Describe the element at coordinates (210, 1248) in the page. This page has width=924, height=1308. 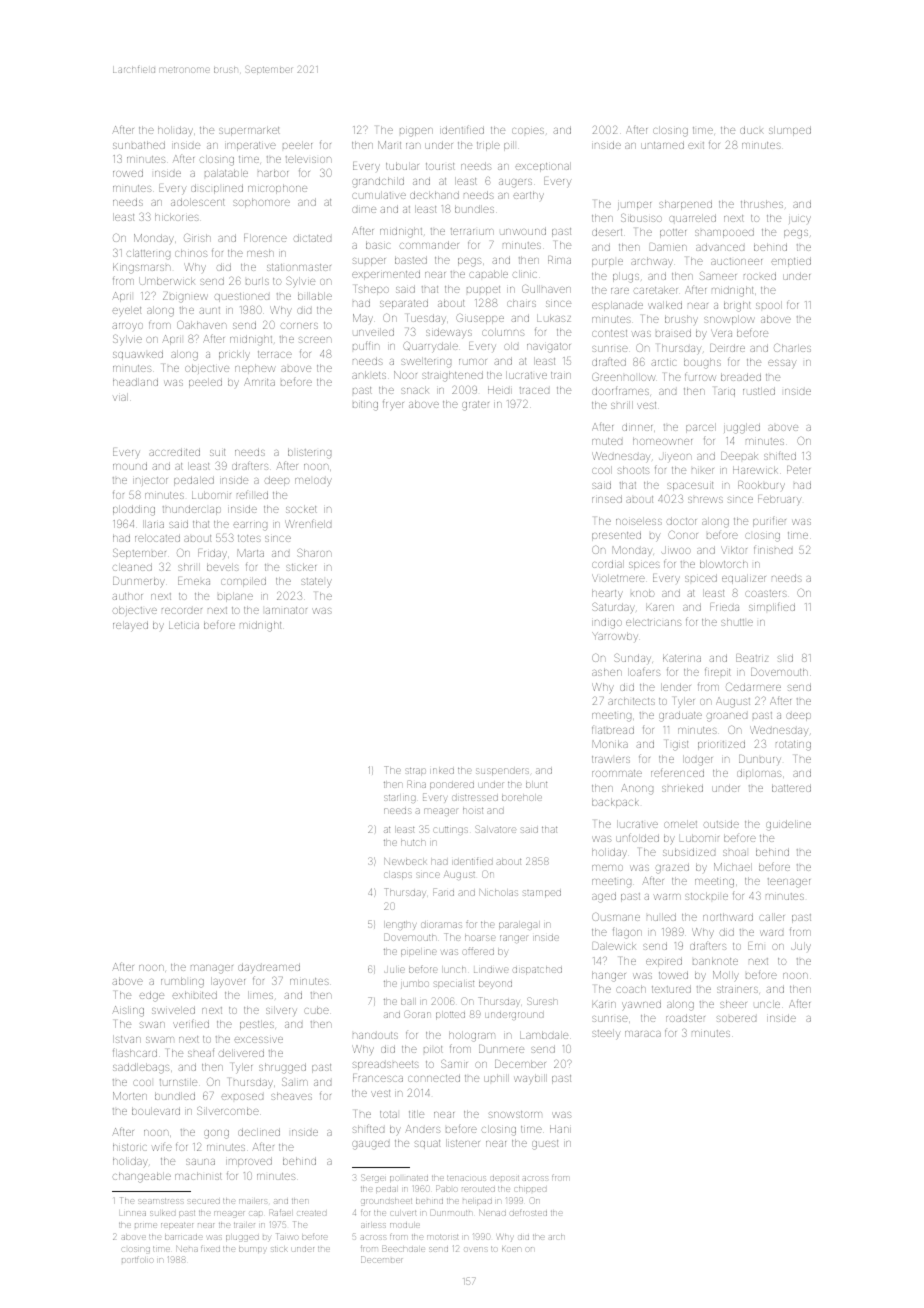
I see `fixed` at that location.
